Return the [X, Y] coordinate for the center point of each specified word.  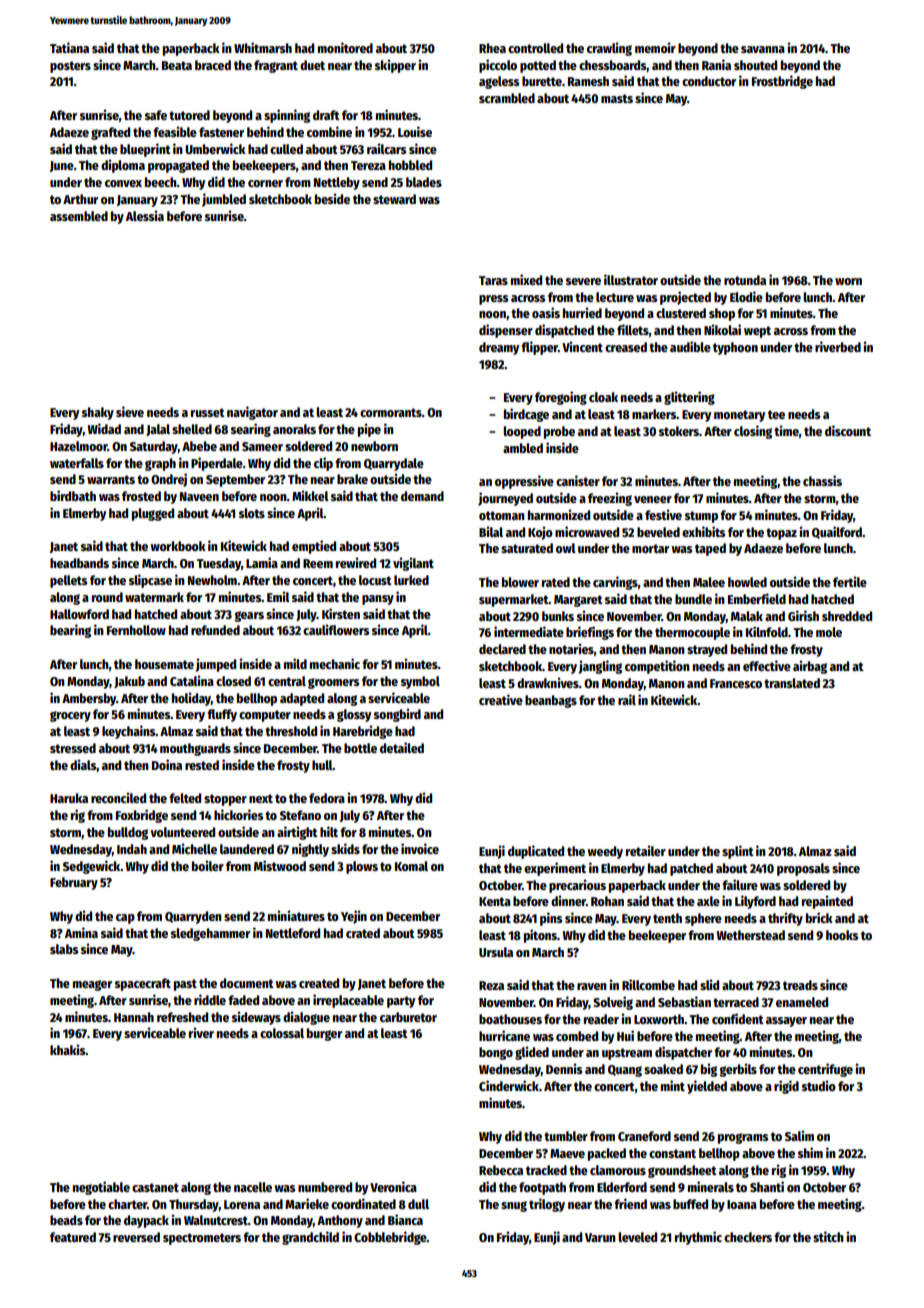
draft [326, 115]
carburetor [408, 1017]
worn [848, 281]
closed [233, 681]
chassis [822, 480]
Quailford [837, 532]
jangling [600, 667]
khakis [68, 1049]
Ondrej [169, 480]
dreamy [499, 348]
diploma [123, 166]
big [709, 1070]
